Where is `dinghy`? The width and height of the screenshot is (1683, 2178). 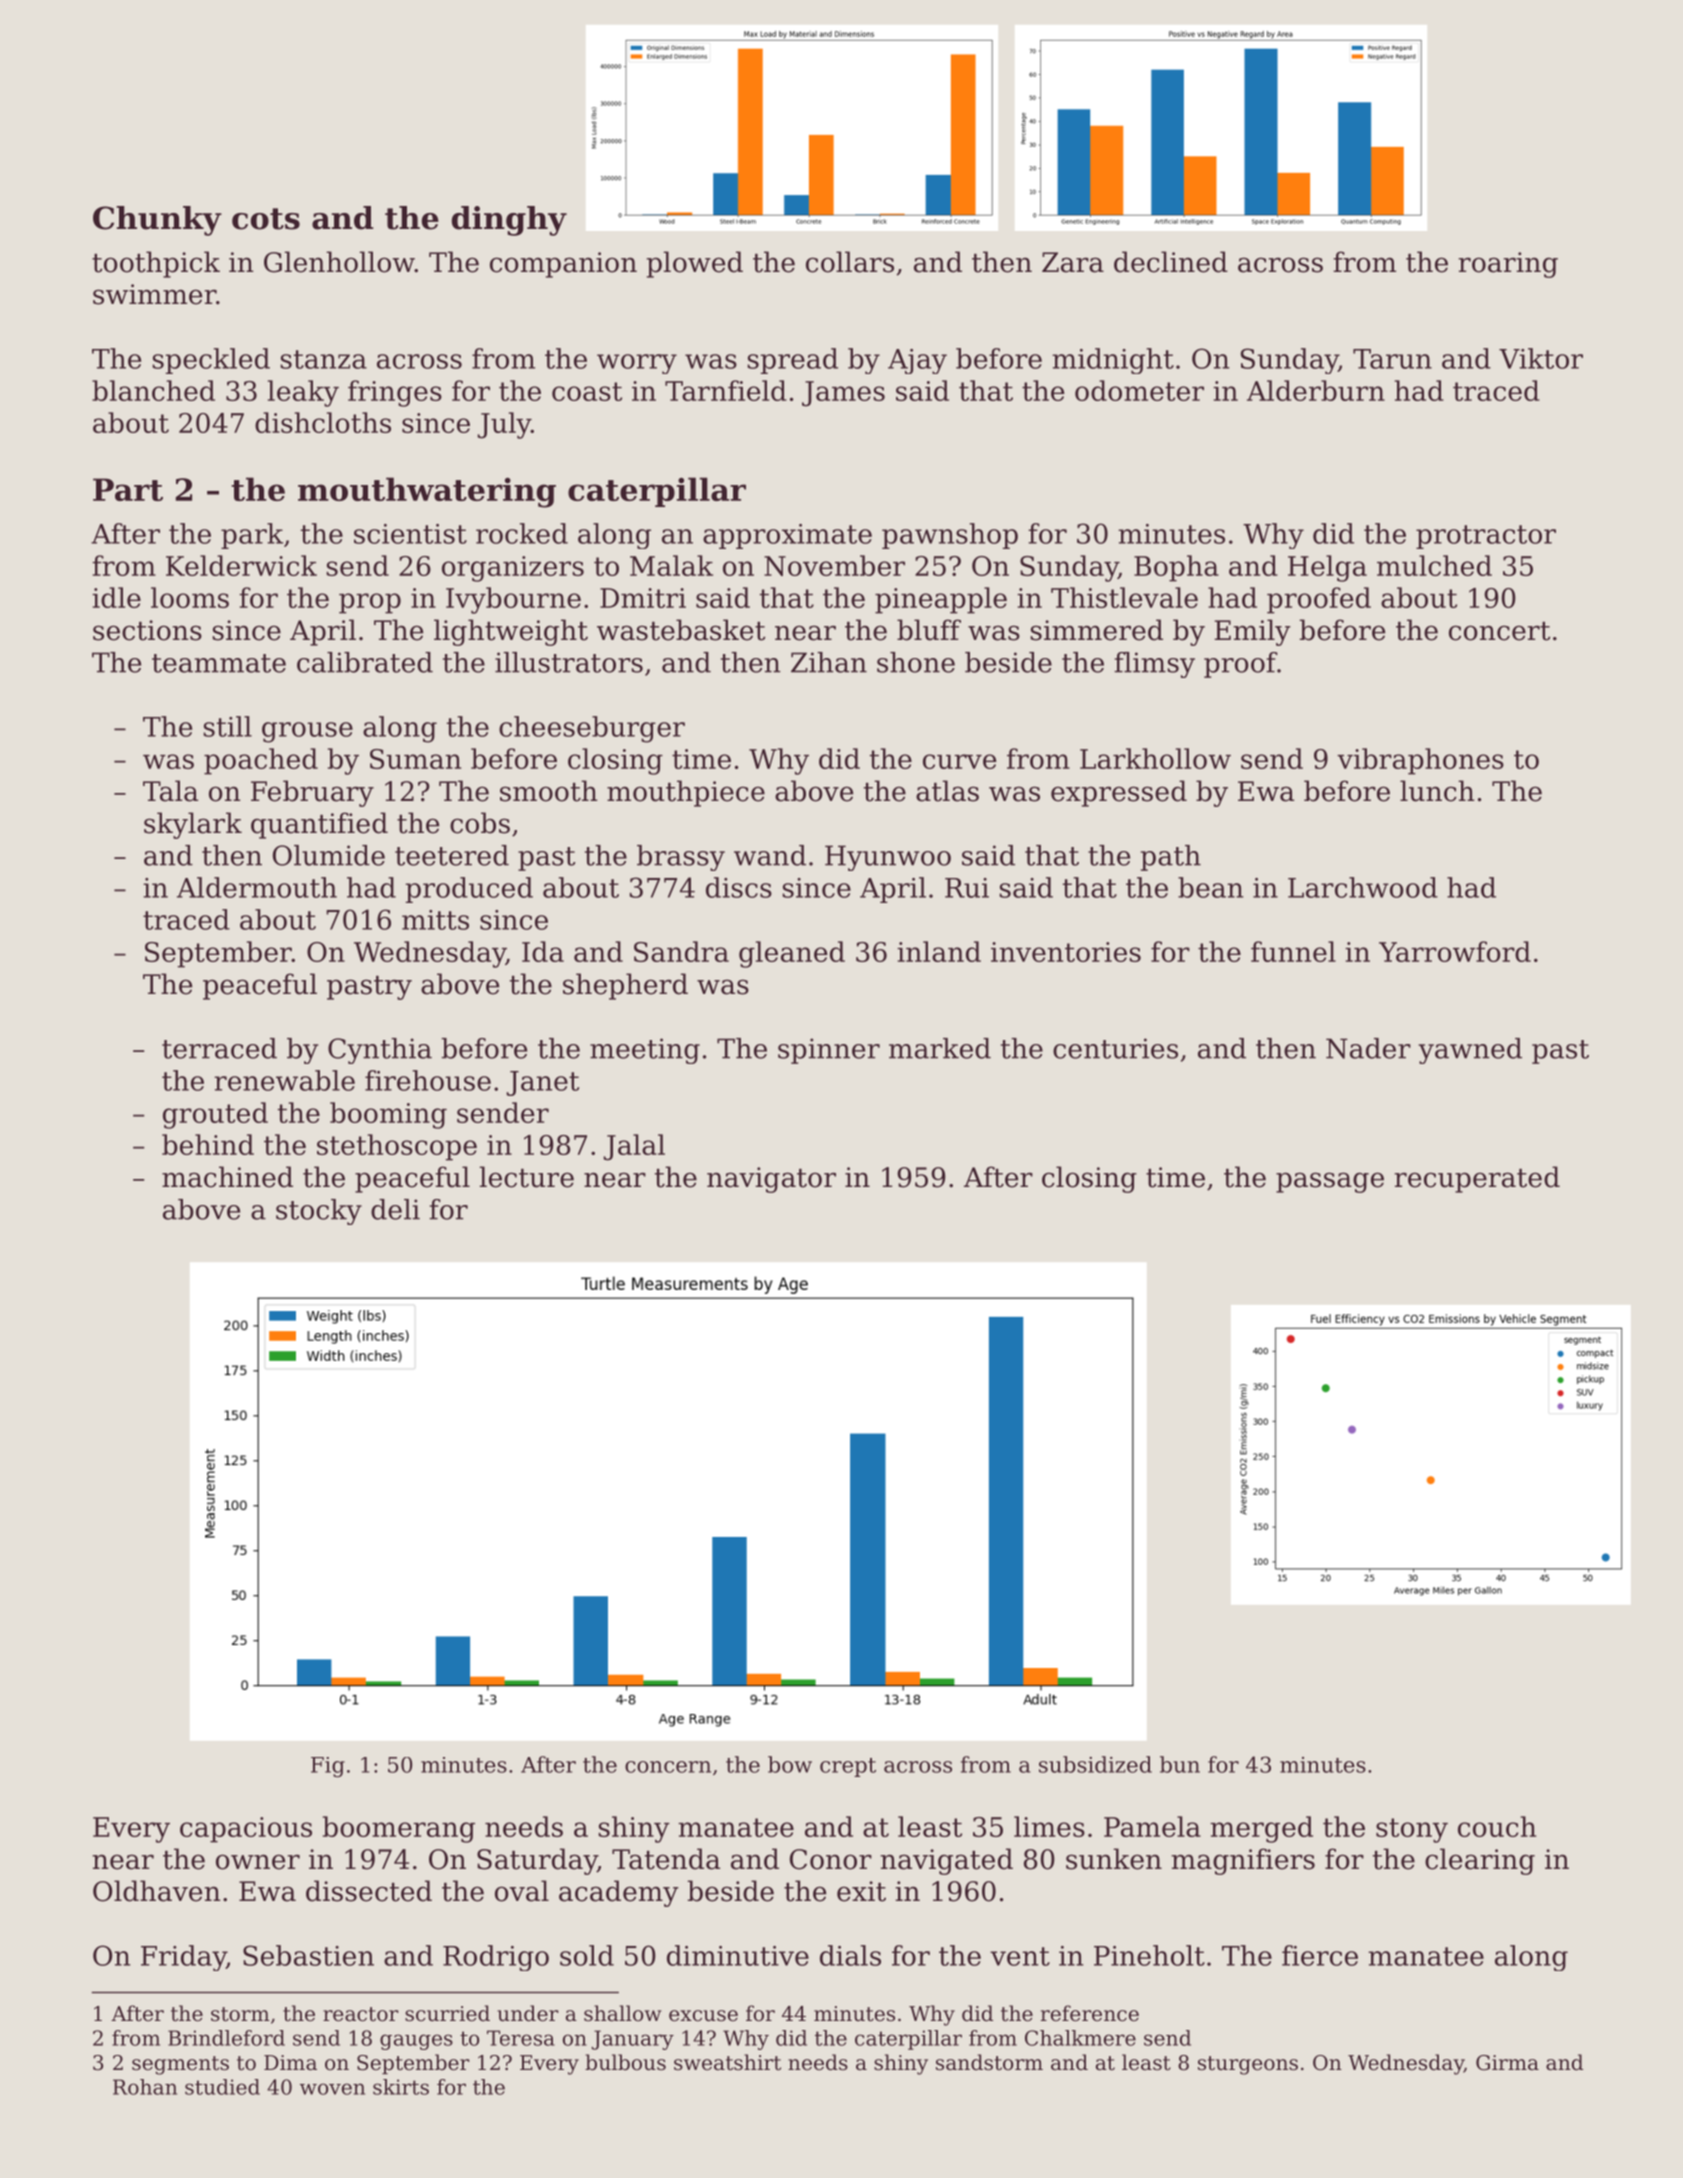
dinghy is located at coordinates (509, 221).
